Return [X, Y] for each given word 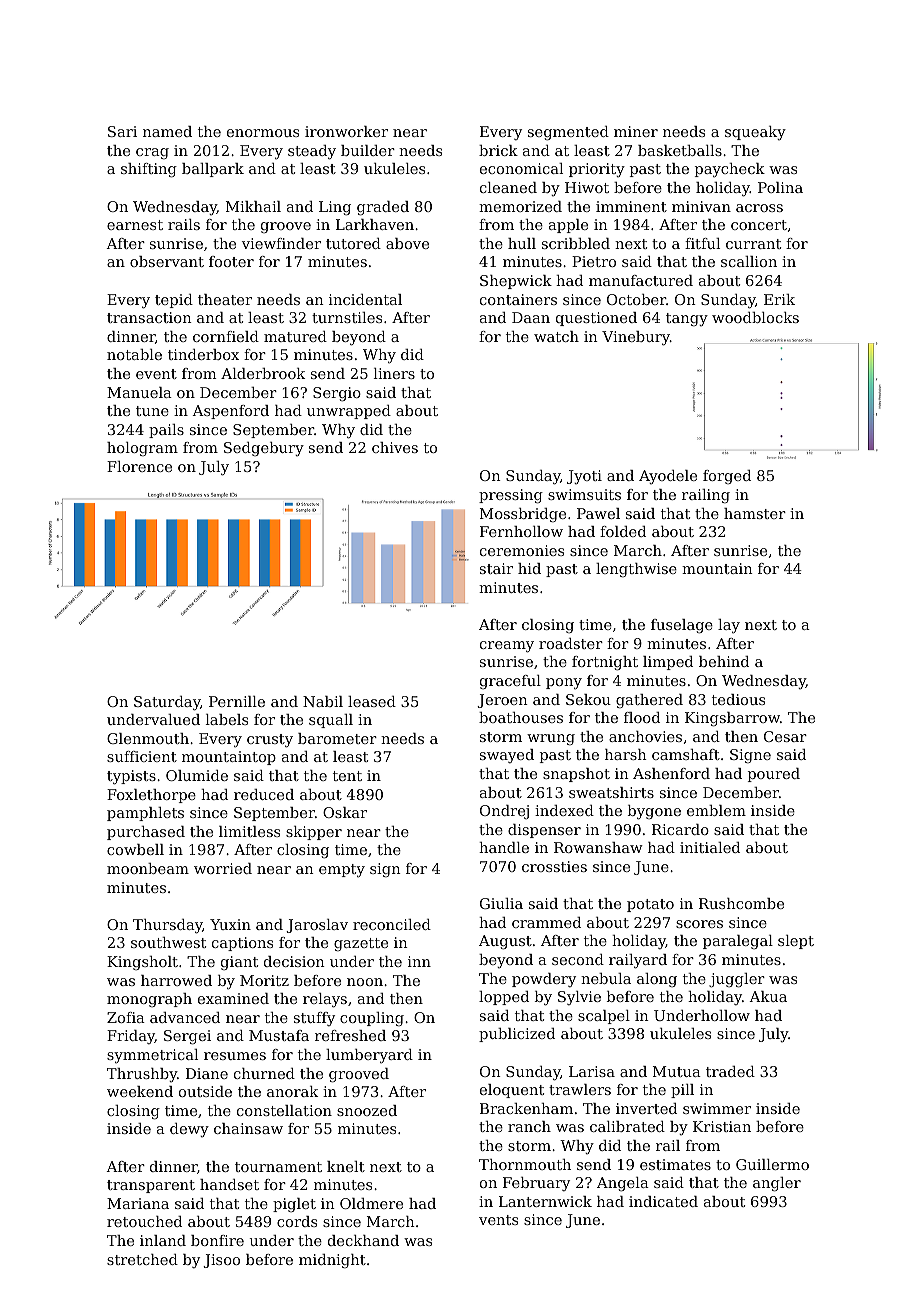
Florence [139, 466]
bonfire [217, 1240]
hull [522, 243]
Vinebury [636, 338]
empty [342, 871]
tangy [687, 319]
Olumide [197, 775]
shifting [149, 170]
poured [774, 775]
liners [394, 373]
